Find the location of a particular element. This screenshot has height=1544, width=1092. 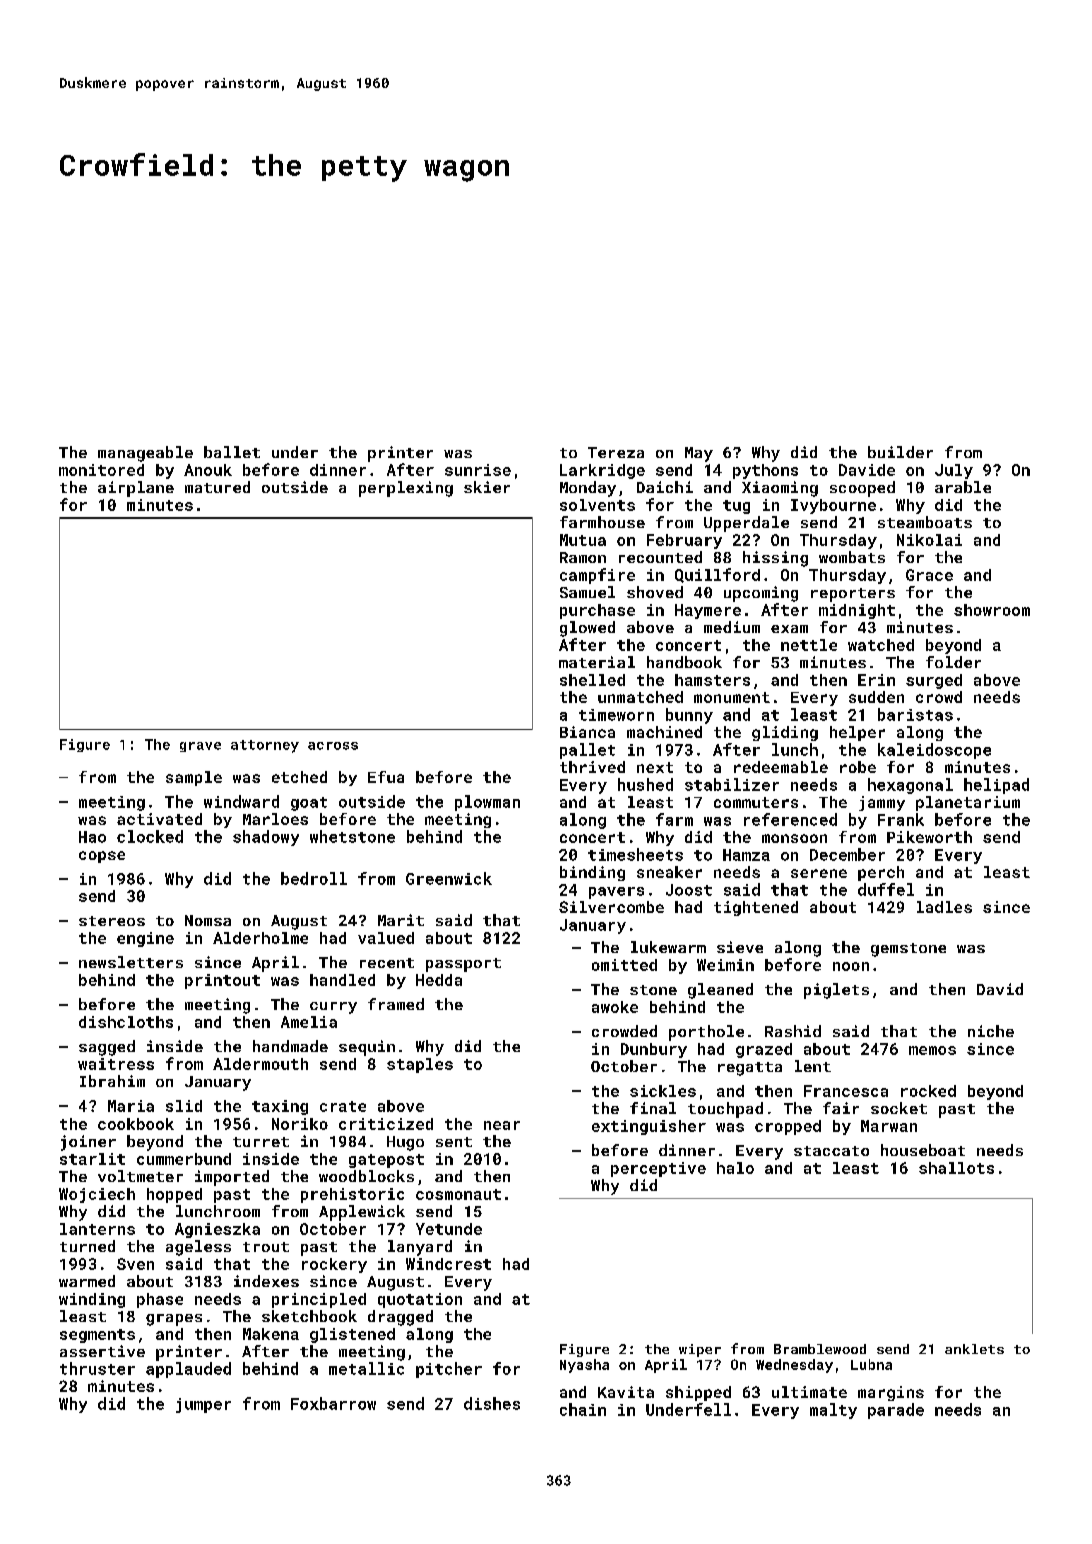

manageable is located at coordinates (145, 454).
